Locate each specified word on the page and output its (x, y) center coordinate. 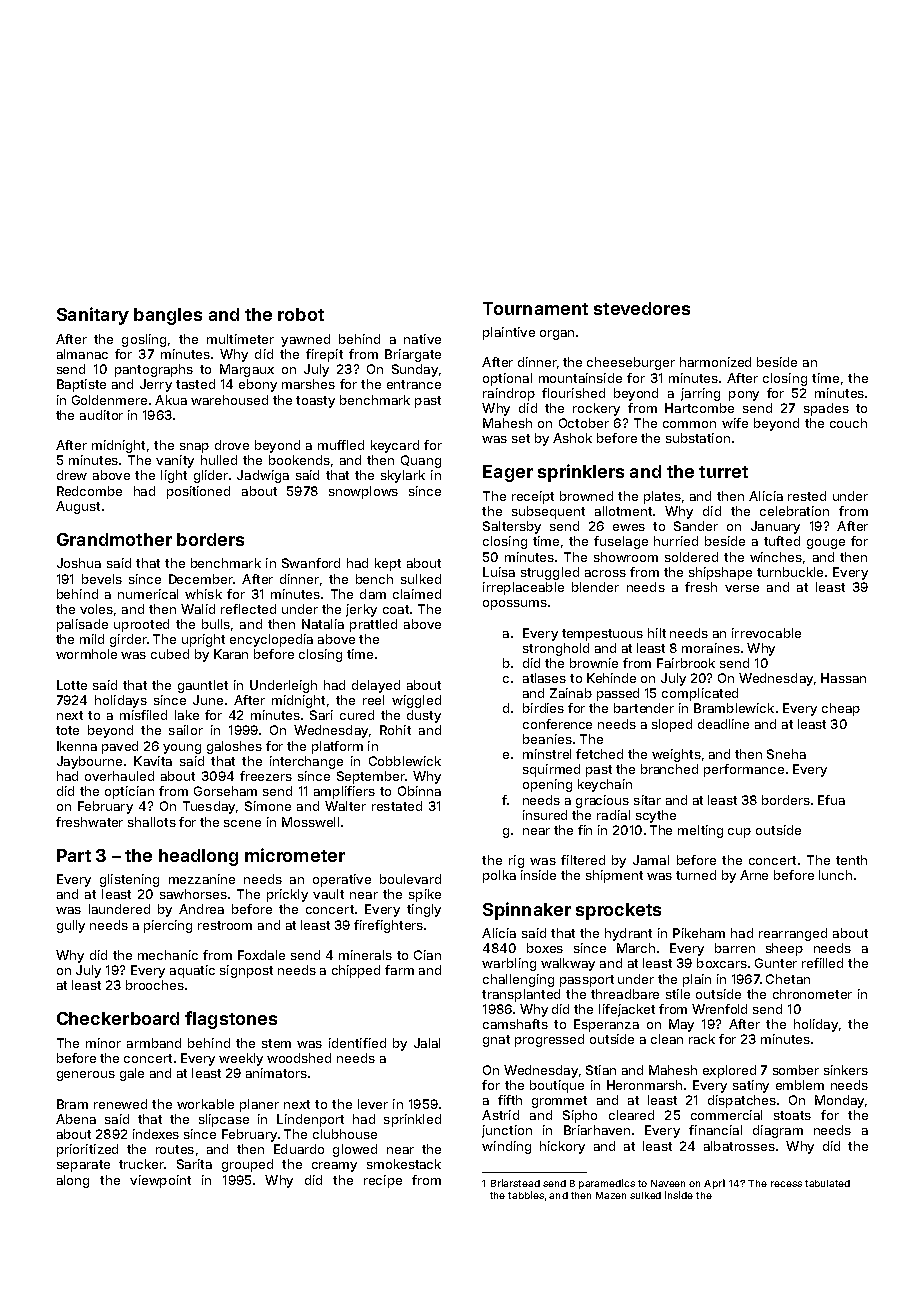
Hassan (843, 678)
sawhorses (193, 894)
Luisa (499, 572)
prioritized (87, 1150)
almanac (82, 354)
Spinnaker (527, 911)
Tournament (535, 308)
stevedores (642, 308)
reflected (248, 609)
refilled (822, 963)
